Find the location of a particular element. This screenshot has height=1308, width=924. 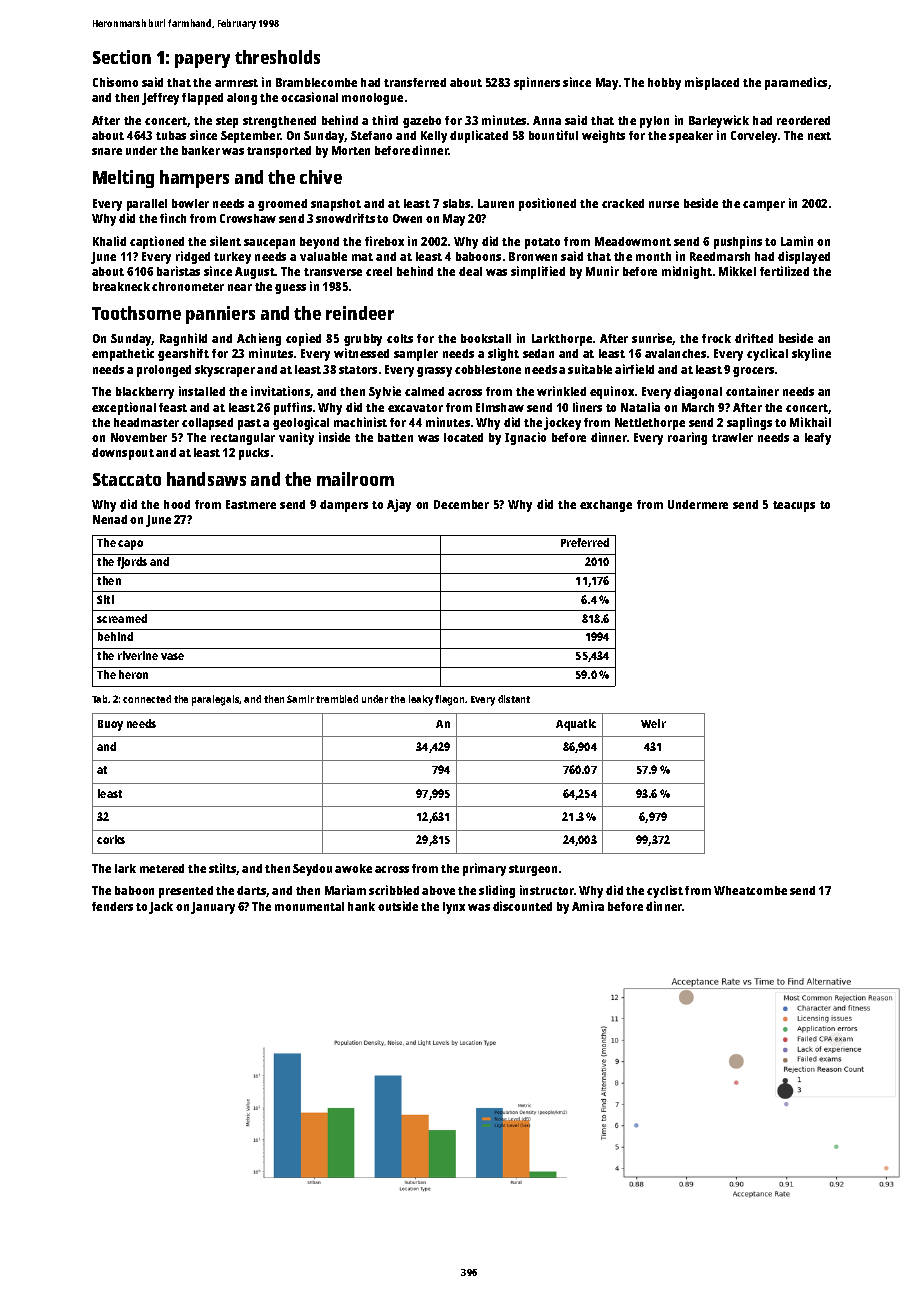

paramedics is located at coordinates (796, 83).
